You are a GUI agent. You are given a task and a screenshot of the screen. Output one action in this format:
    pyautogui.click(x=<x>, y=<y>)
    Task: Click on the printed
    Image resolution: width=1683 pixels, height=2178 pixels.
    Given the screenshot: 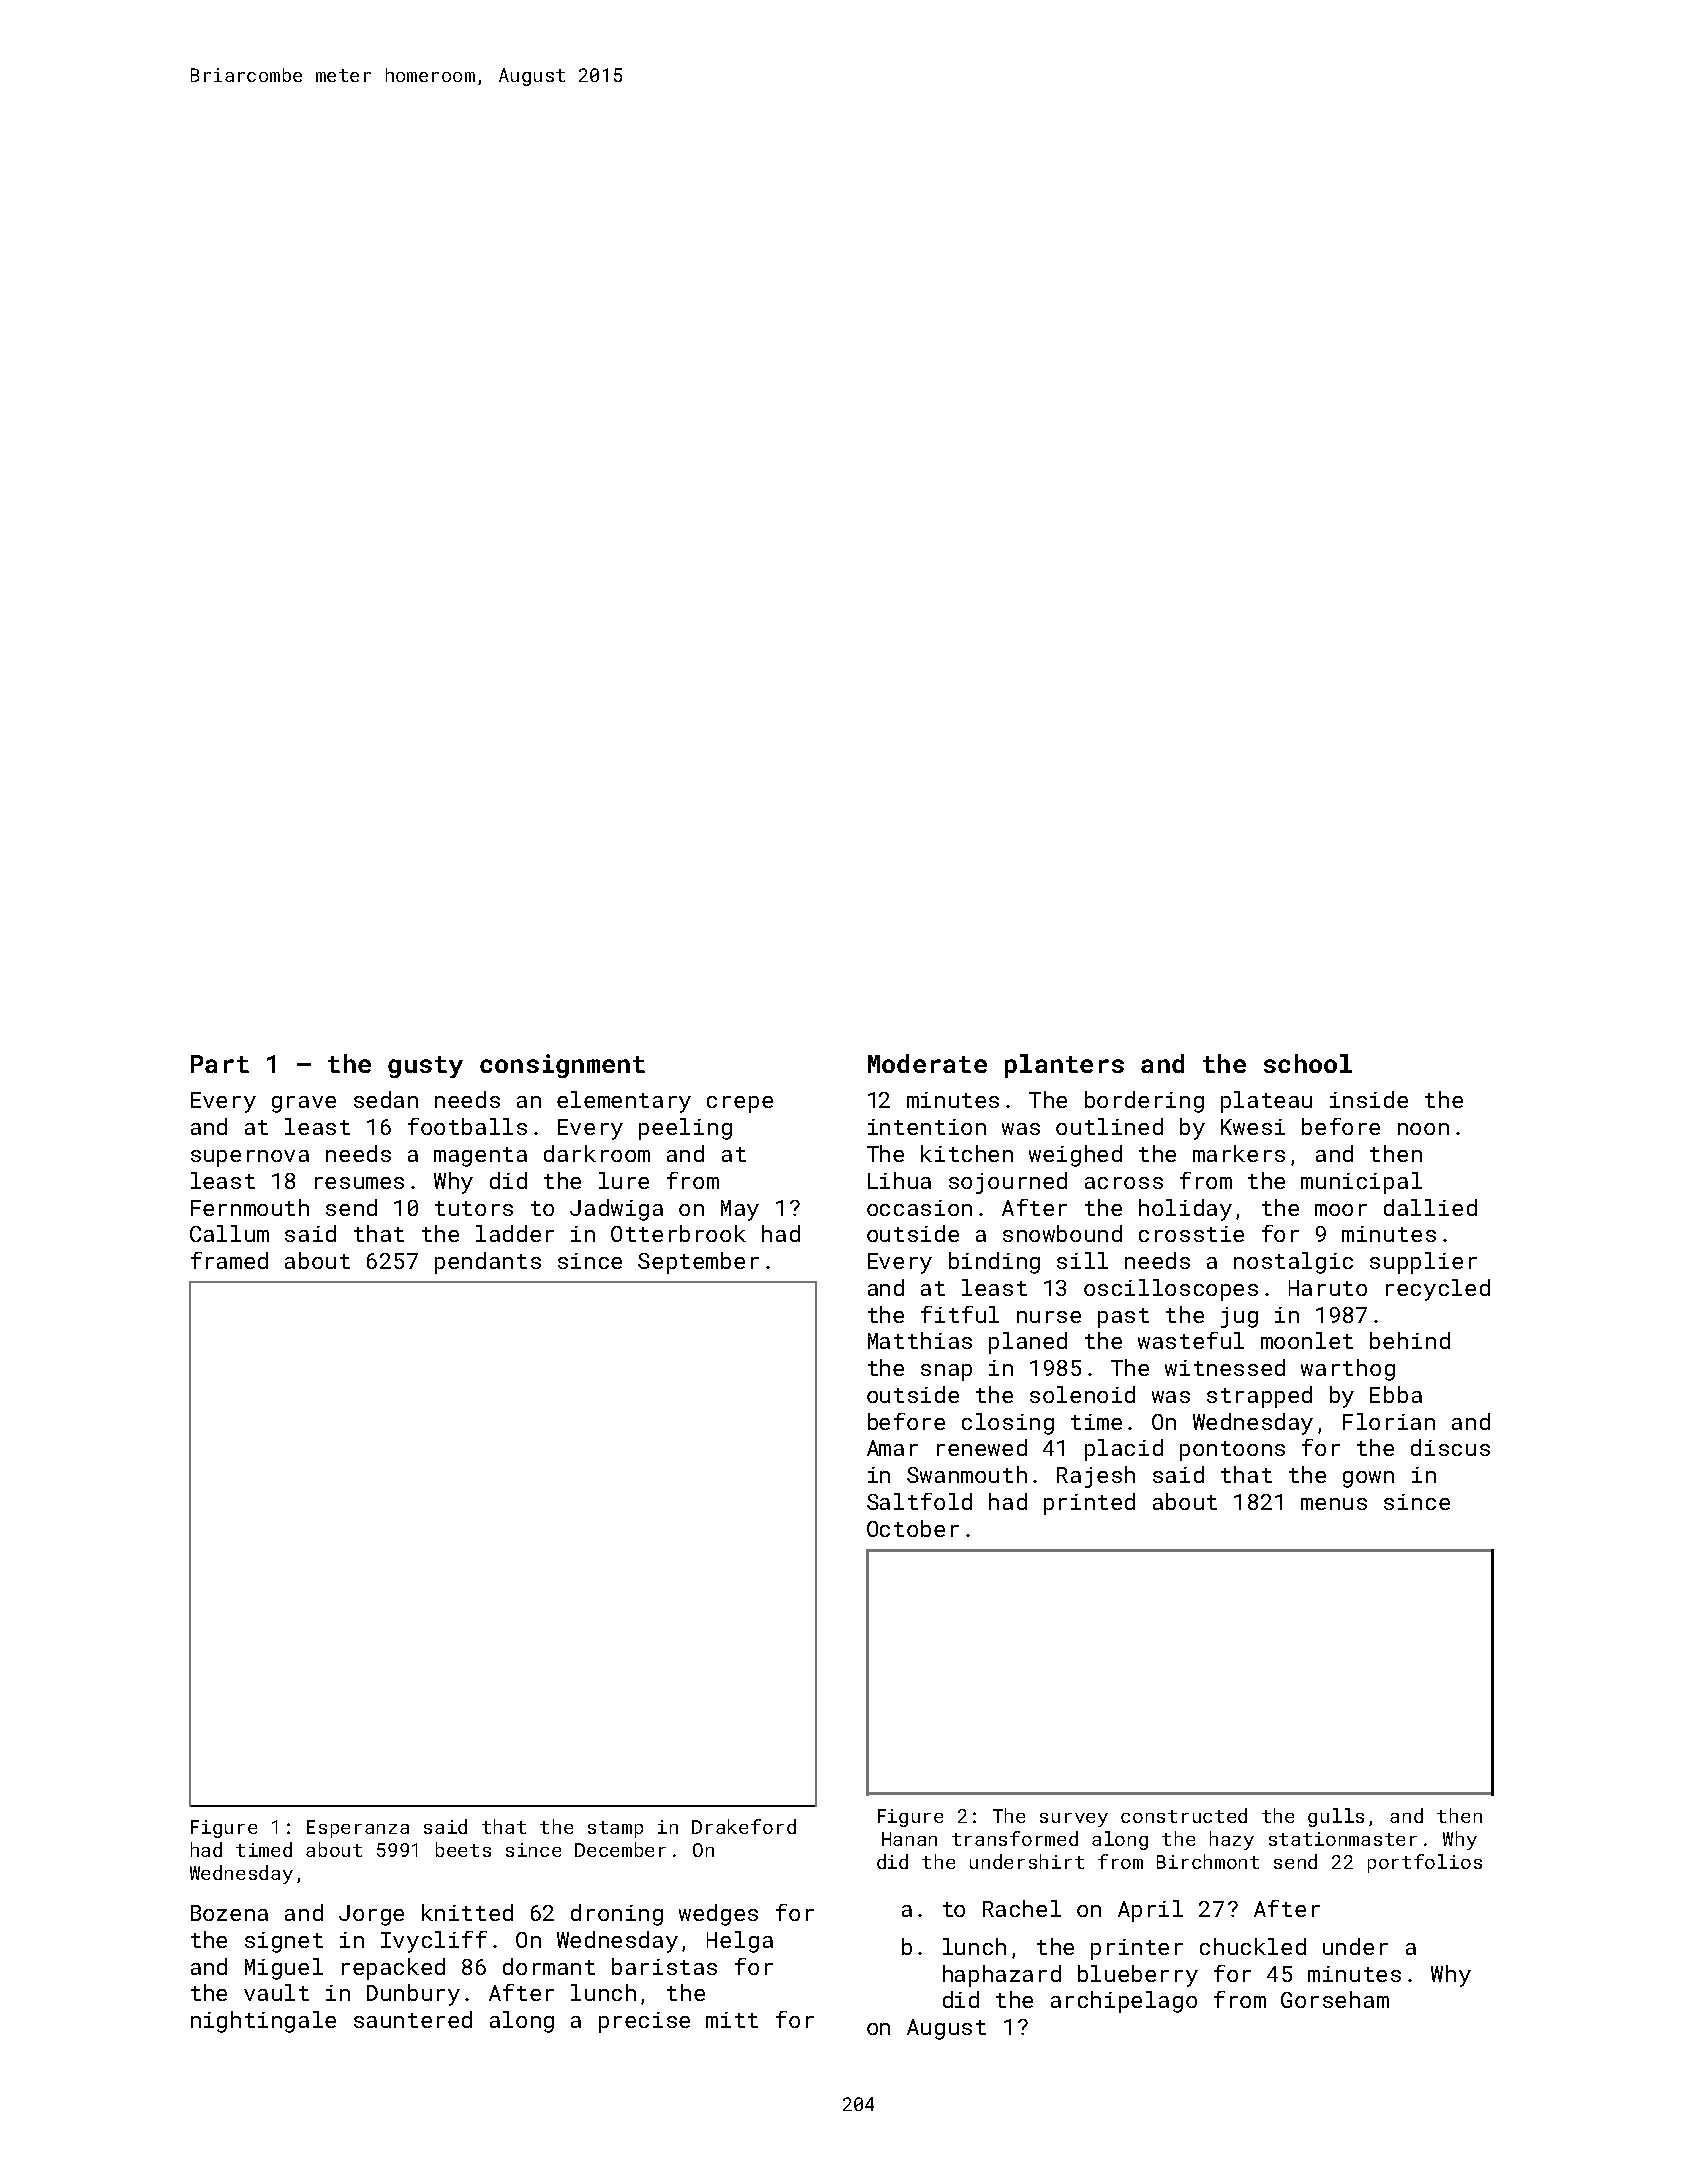 What is the action you would take?
    pyautogui.click(x=1089, y=1504)
